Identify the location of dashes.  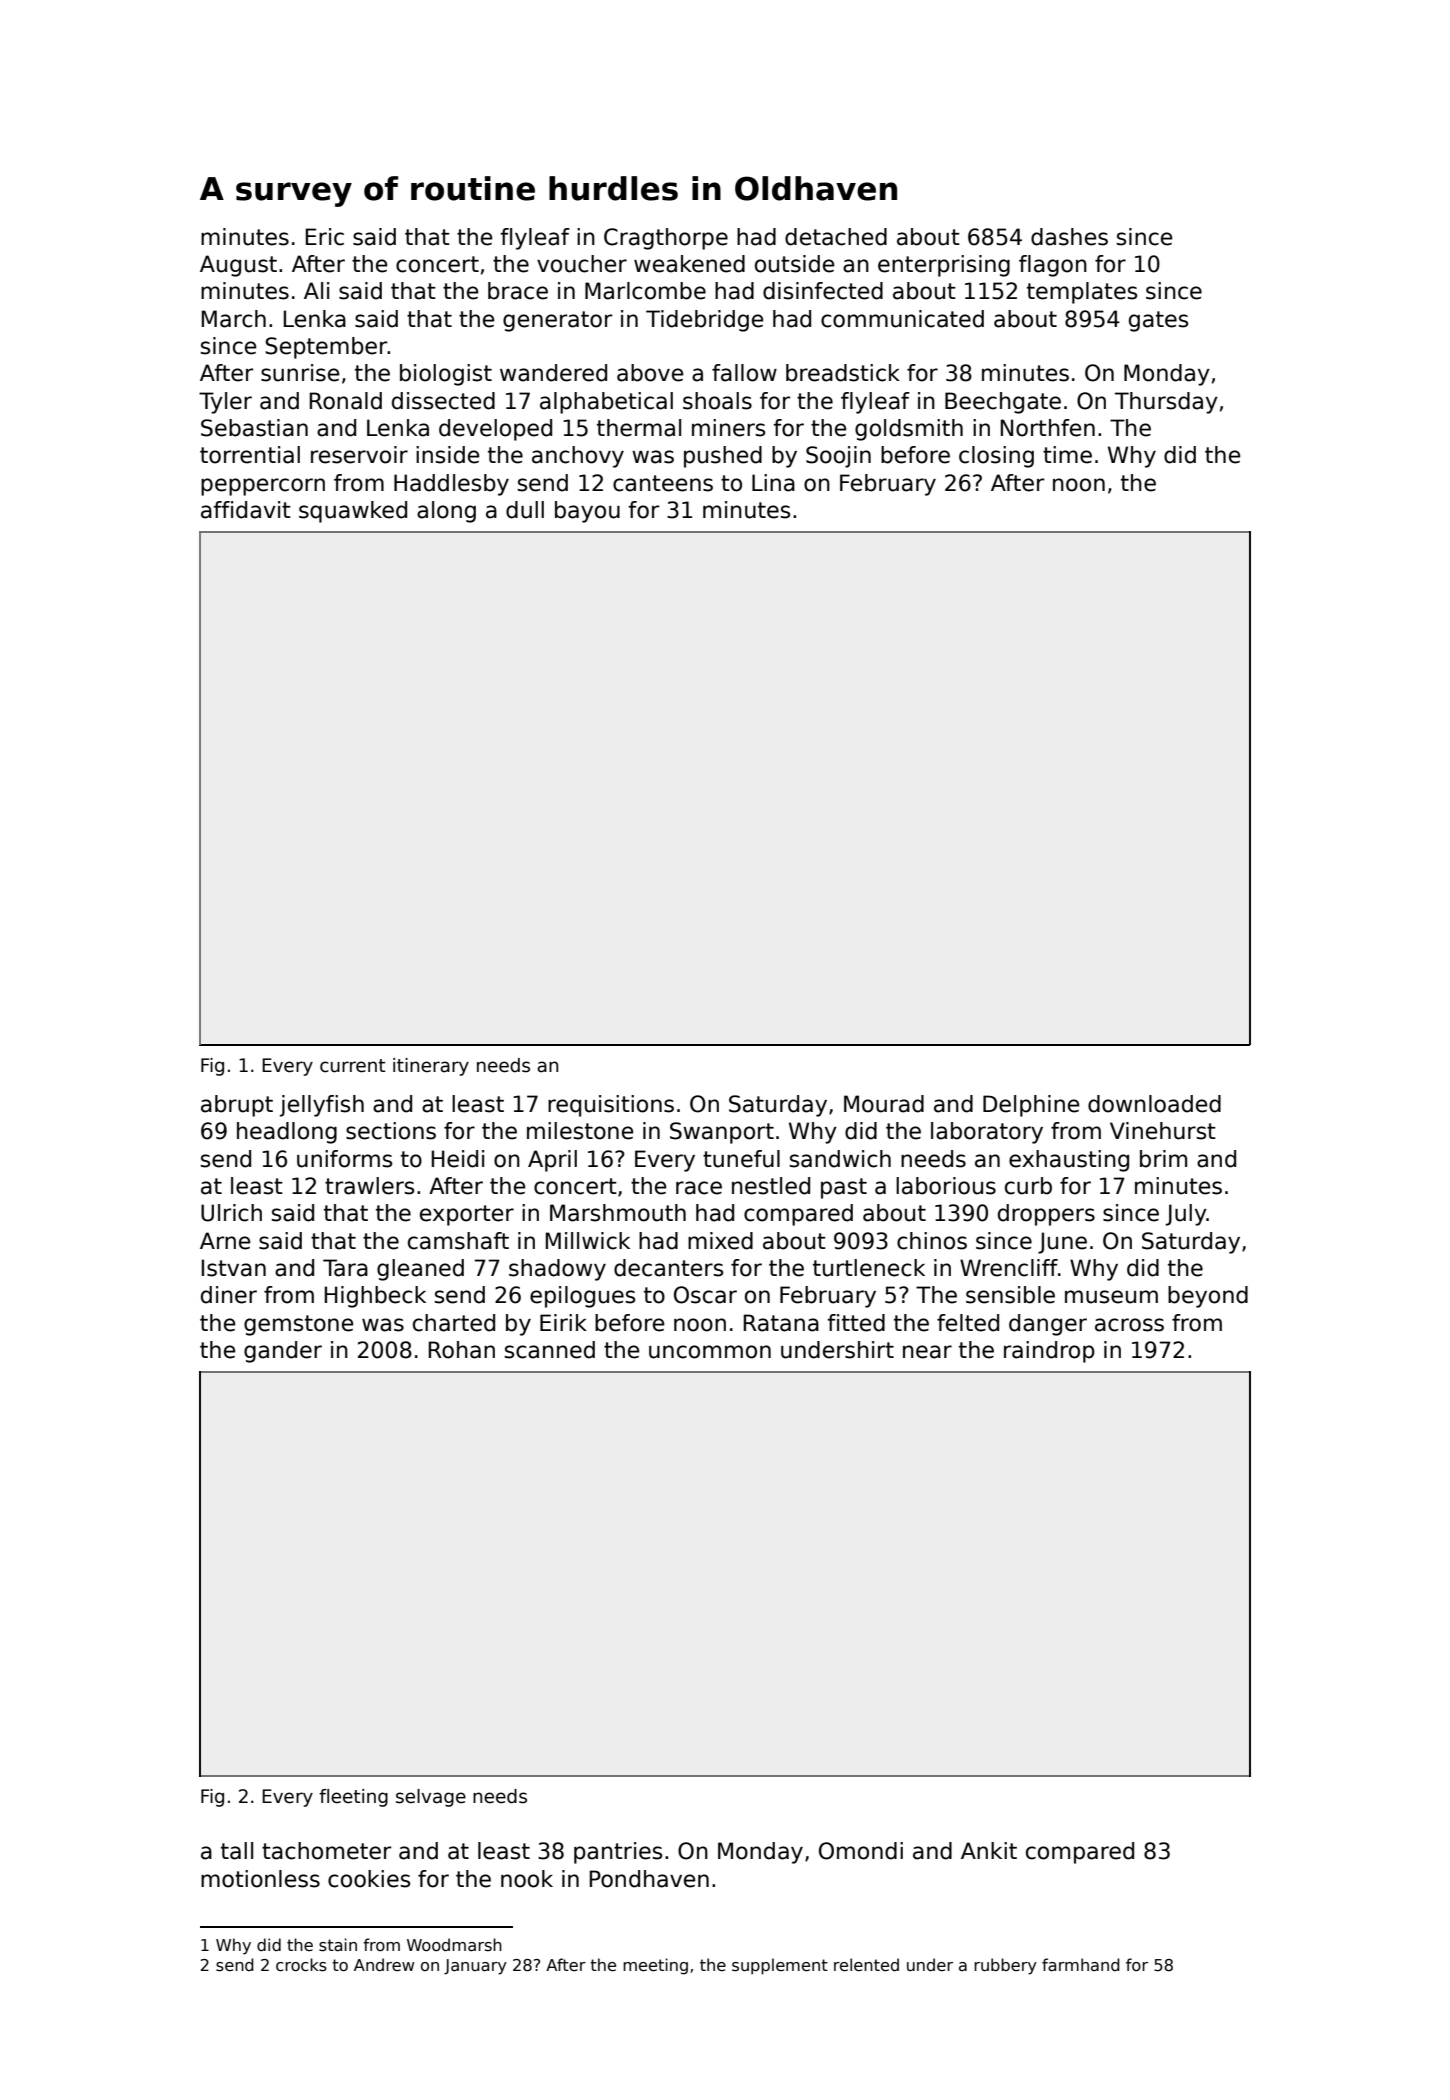
(1069, 237).
